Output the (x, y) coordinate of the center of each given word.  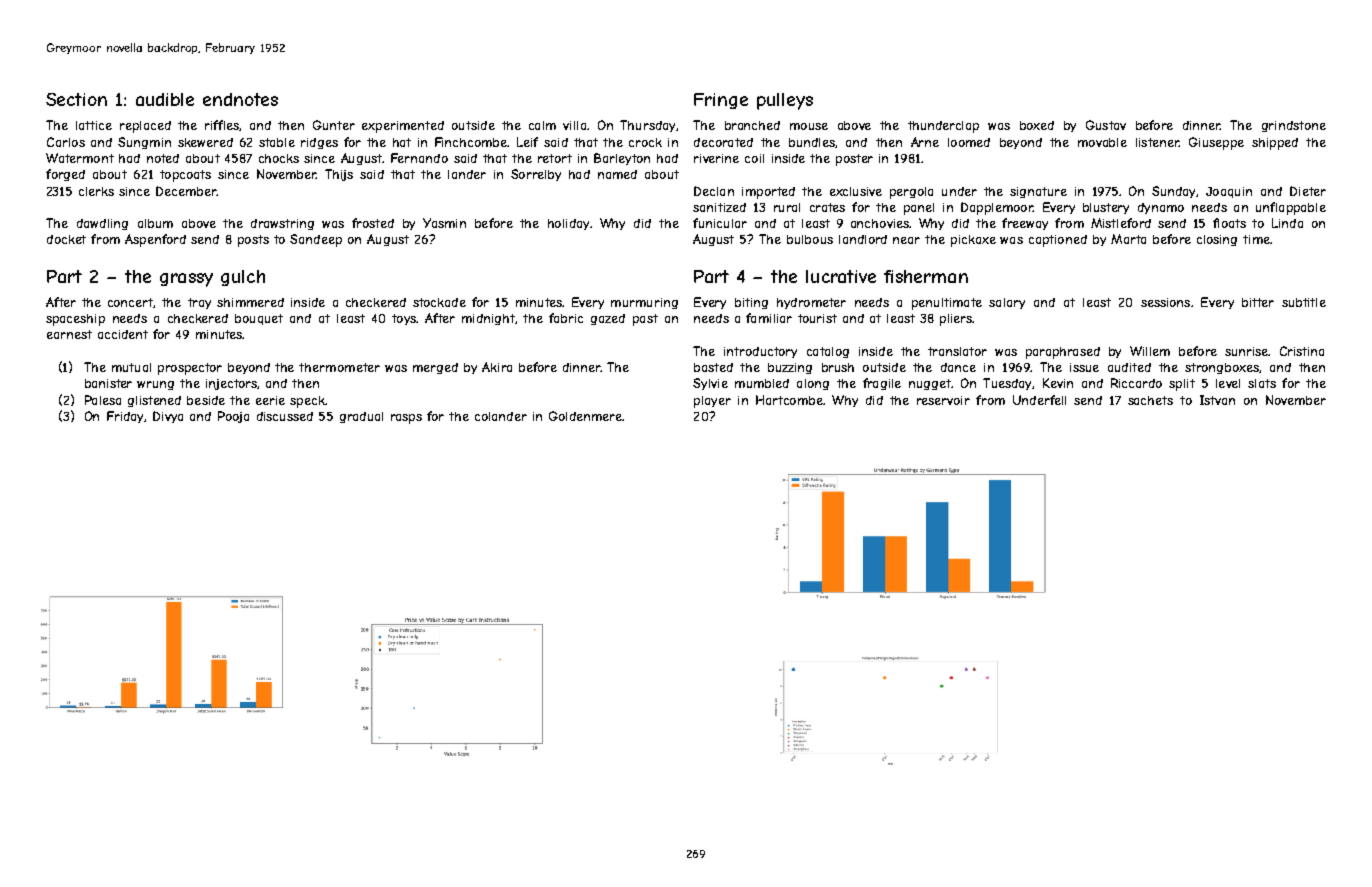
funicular (720, 223)
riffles (222, 125)
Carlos (66, 142)
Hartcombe (789, 400)
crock (645, 142)
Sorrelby (536, 175)
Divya (168, 417)
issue (1084, 367)
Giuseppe (1216, 143)
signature (1038, 192)
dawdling (102, 224)
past (645, 320)
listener (1157, 142)
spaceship (75, 320)
